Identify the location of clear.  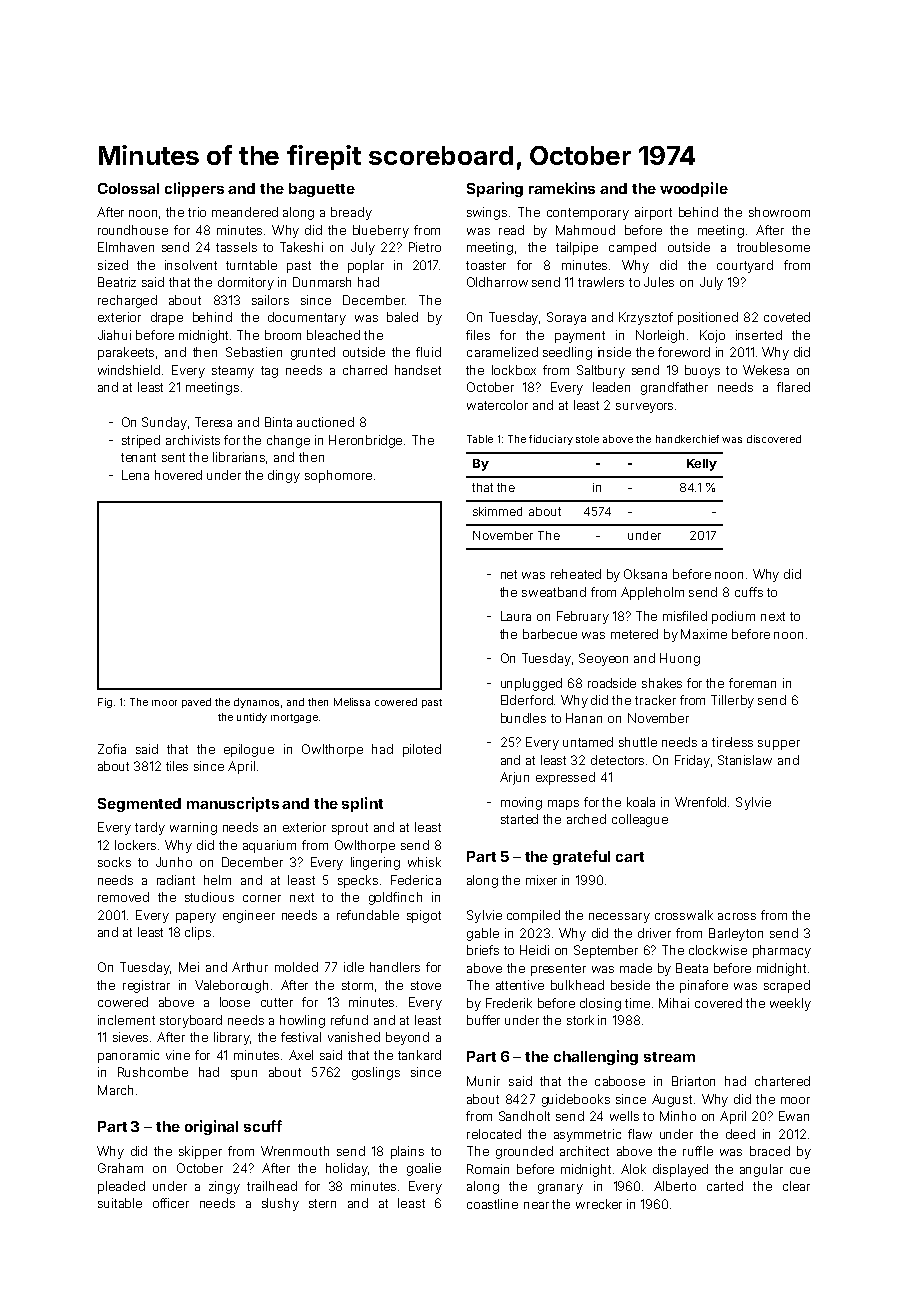
(796, 1186).
